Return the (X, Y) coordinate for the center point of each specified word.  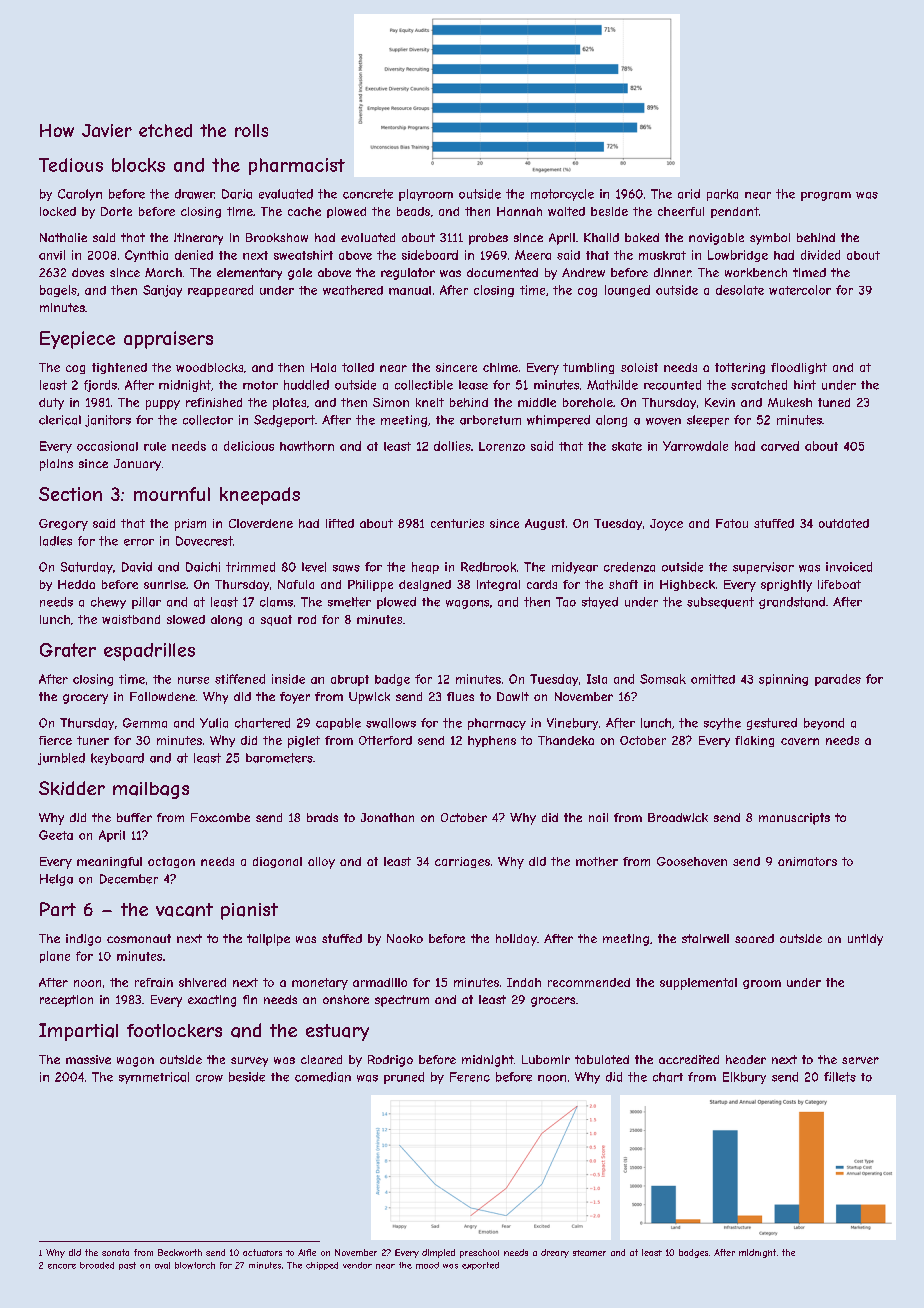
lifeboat (839, 584)
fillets (840, 1077)
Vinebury (572, 724)
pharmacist (297, 166)
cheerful (681, 211)
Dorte (116, 211)
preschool (479, 1253)
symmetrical (154, 1078)
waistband (131, 619)
